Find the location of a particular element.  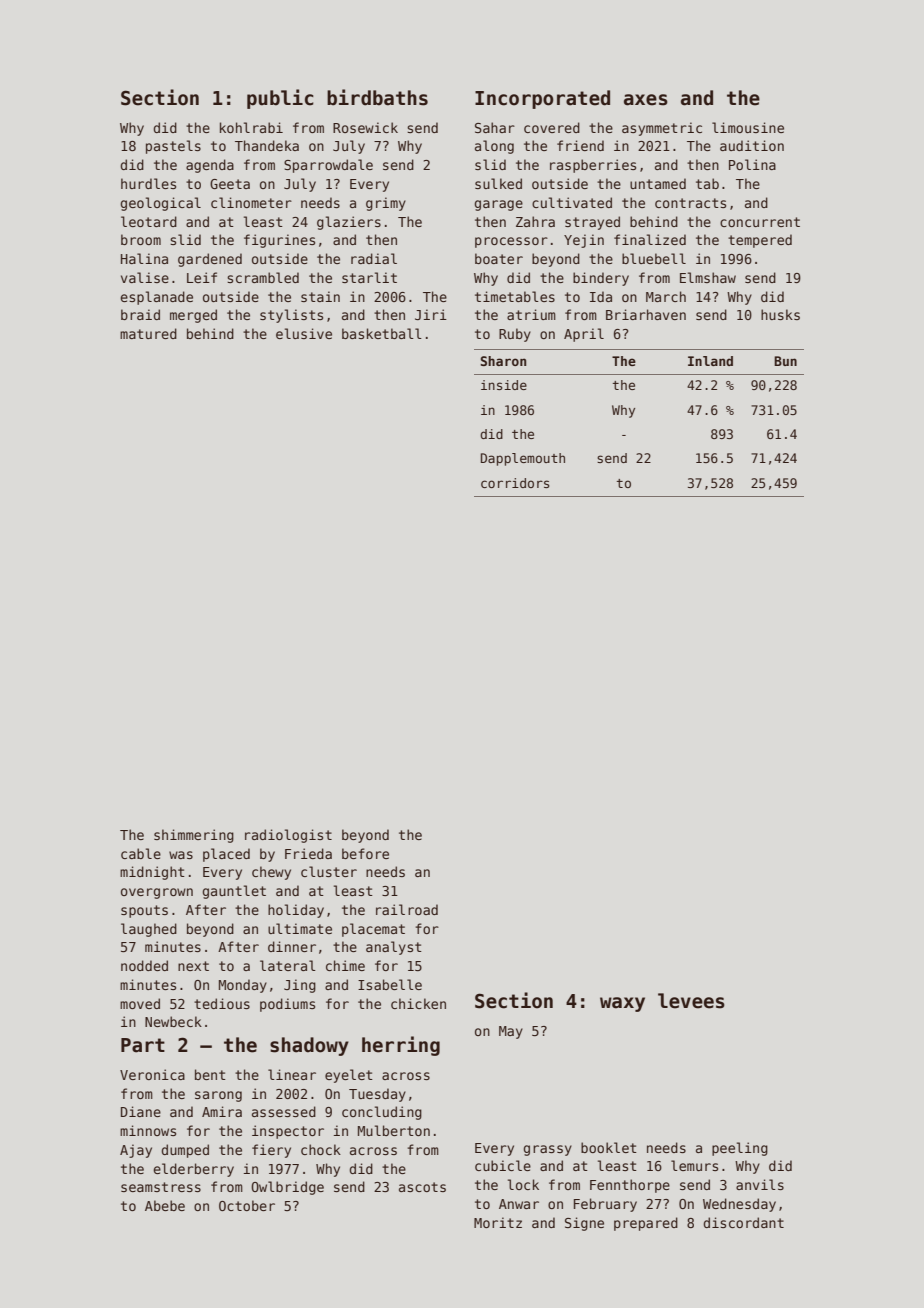

finalized is located at coordinates (650, 239).
